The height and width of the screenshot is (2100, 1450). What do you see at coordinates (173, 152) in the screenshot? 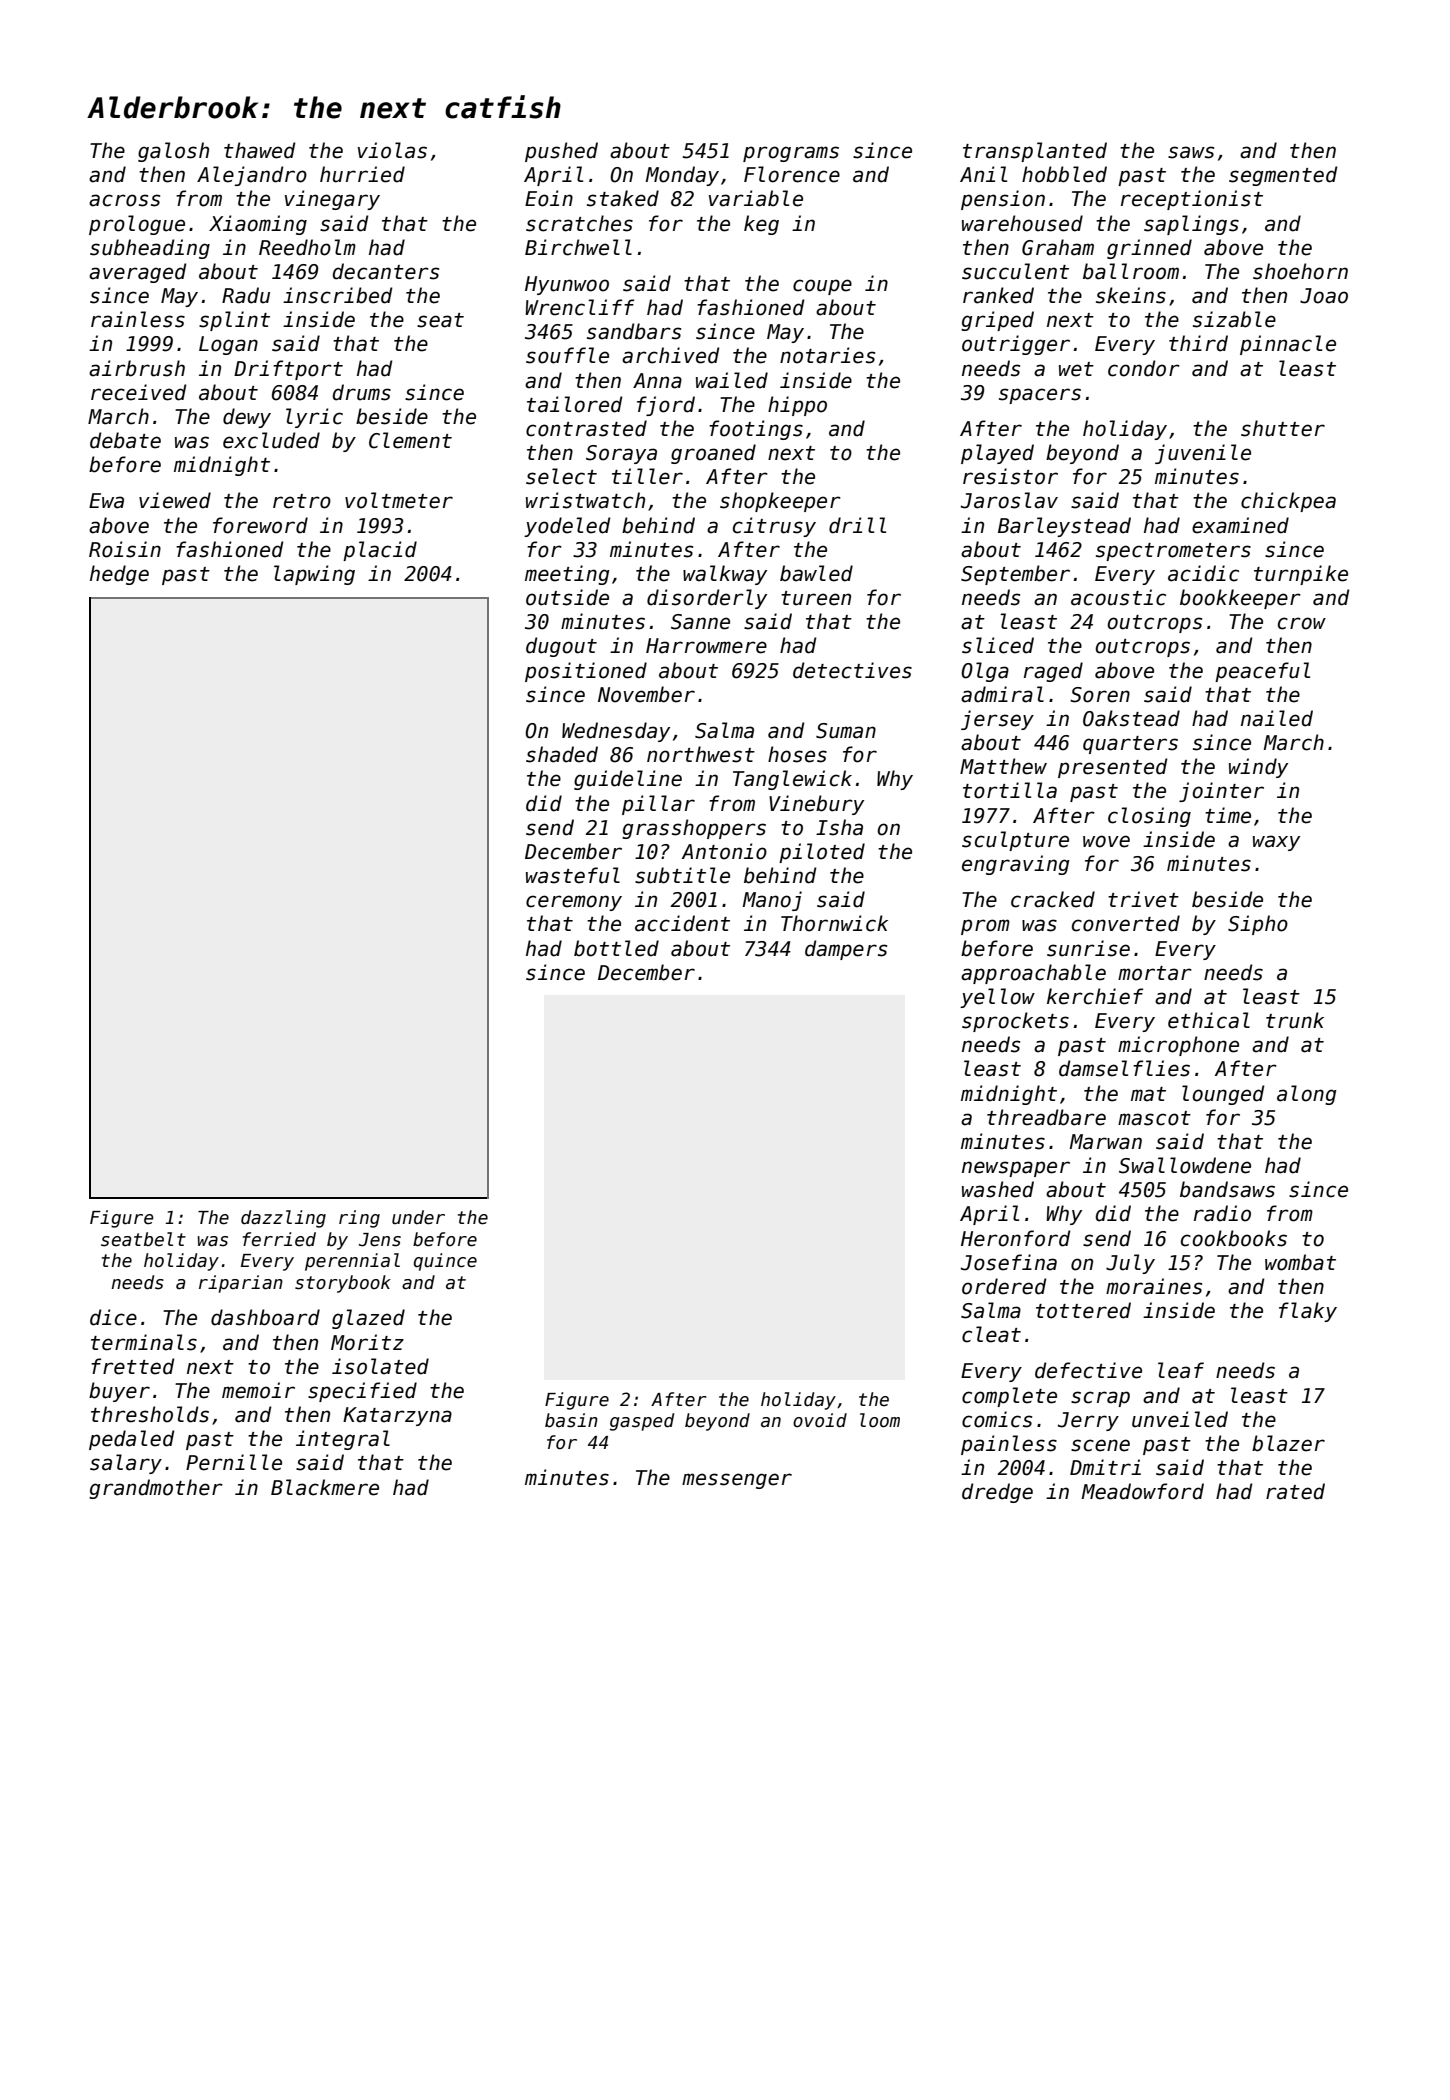
I see `galosh` at bounding box center [173, 152].
